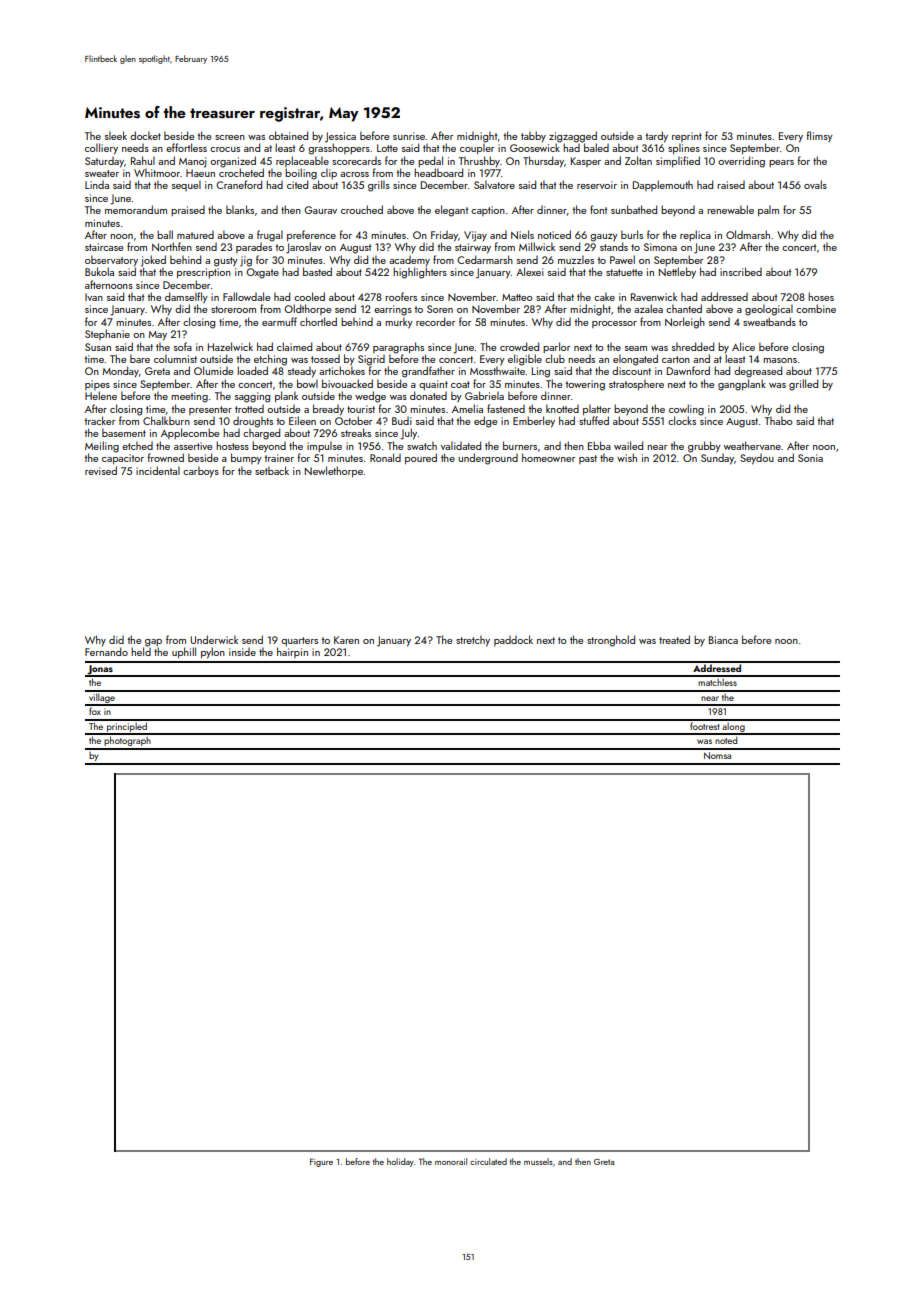  Describe the element at coordinates (677, 273) in the image. I see `Nettleby` at that location.
